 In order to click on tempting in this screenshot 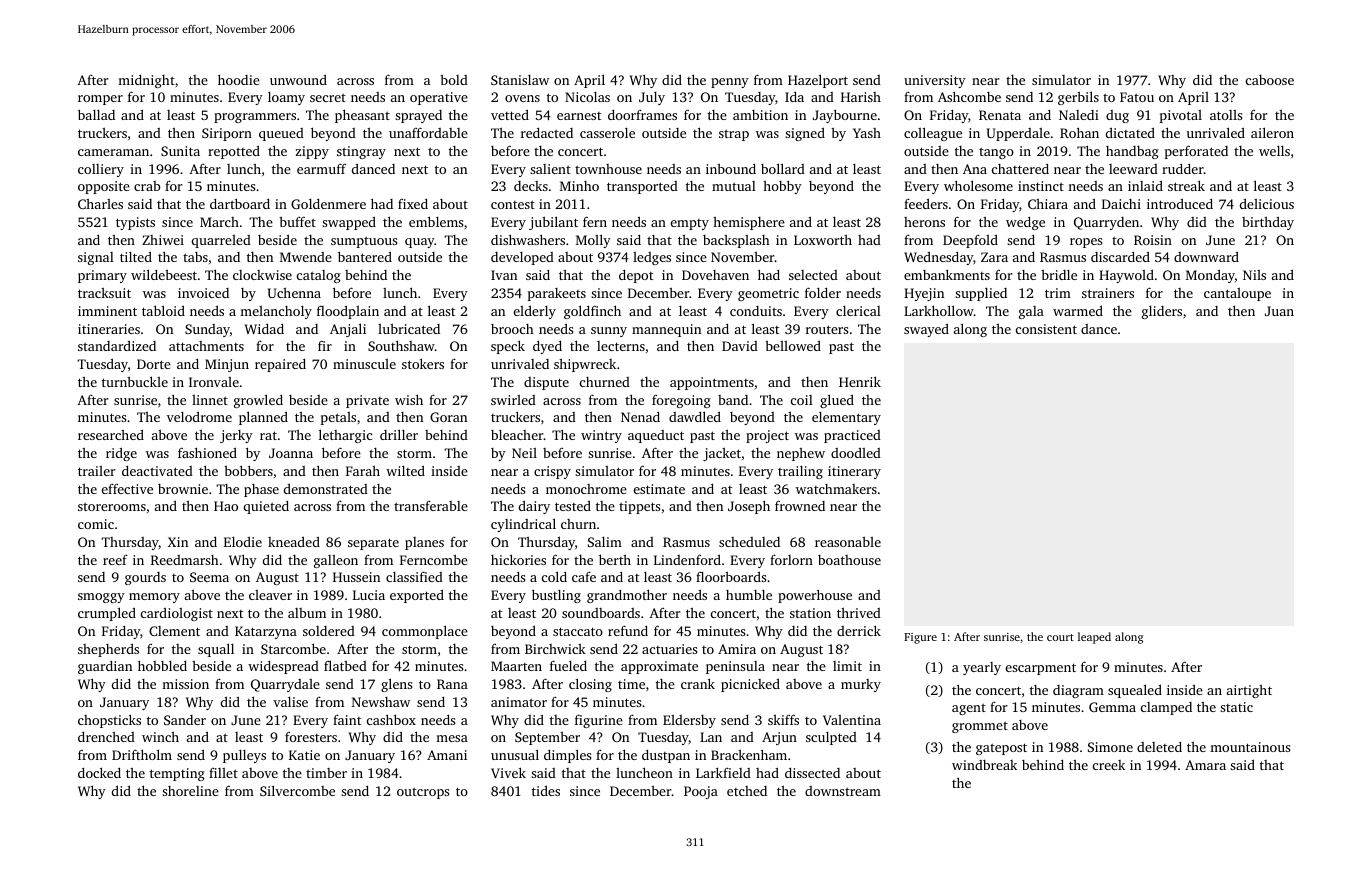, I will do `click(177, 774)`.
